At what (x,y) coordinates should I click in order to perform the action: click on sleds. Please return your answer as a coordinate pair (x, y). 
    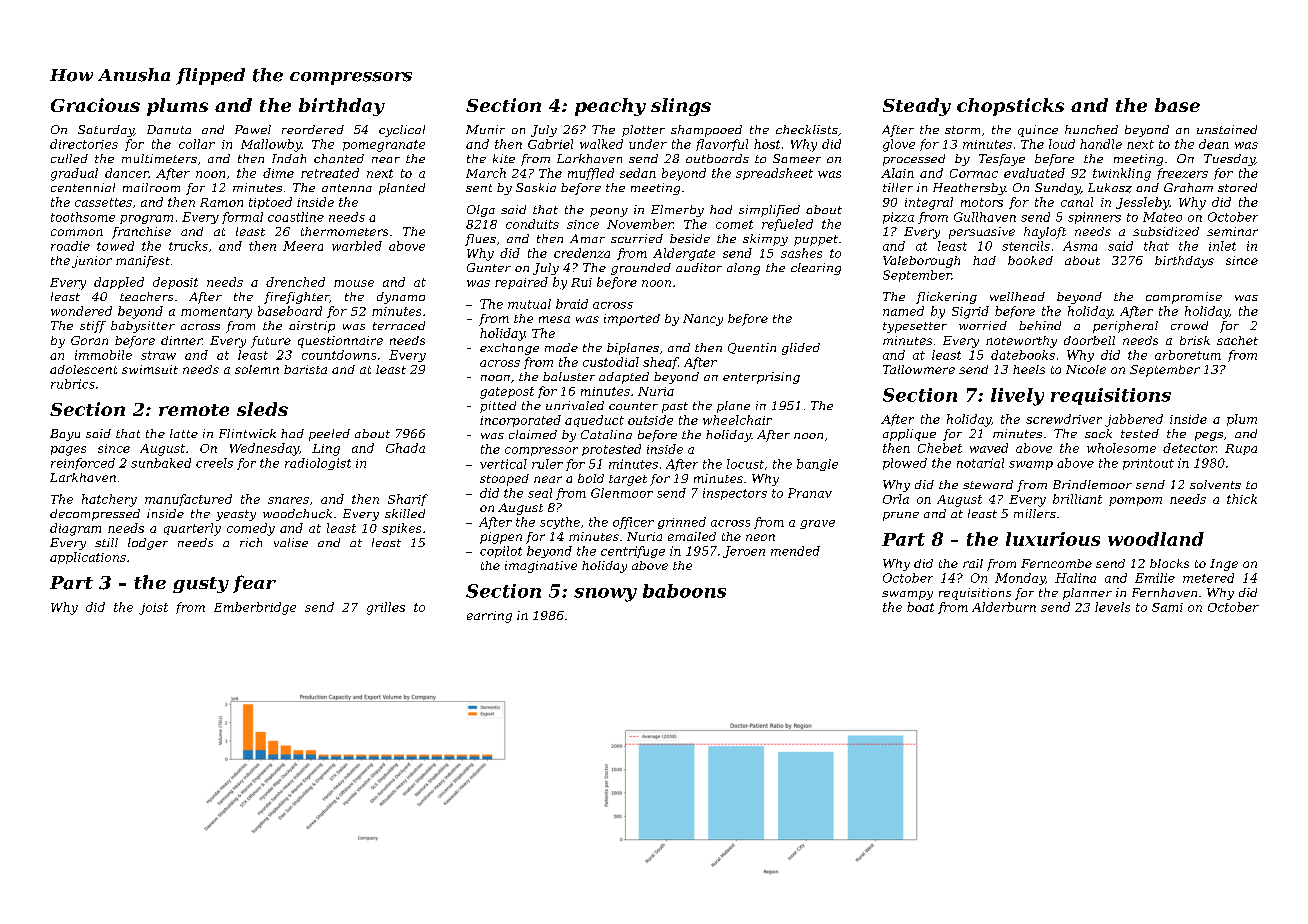
    Looking at the image, I should click on (262, 409).
